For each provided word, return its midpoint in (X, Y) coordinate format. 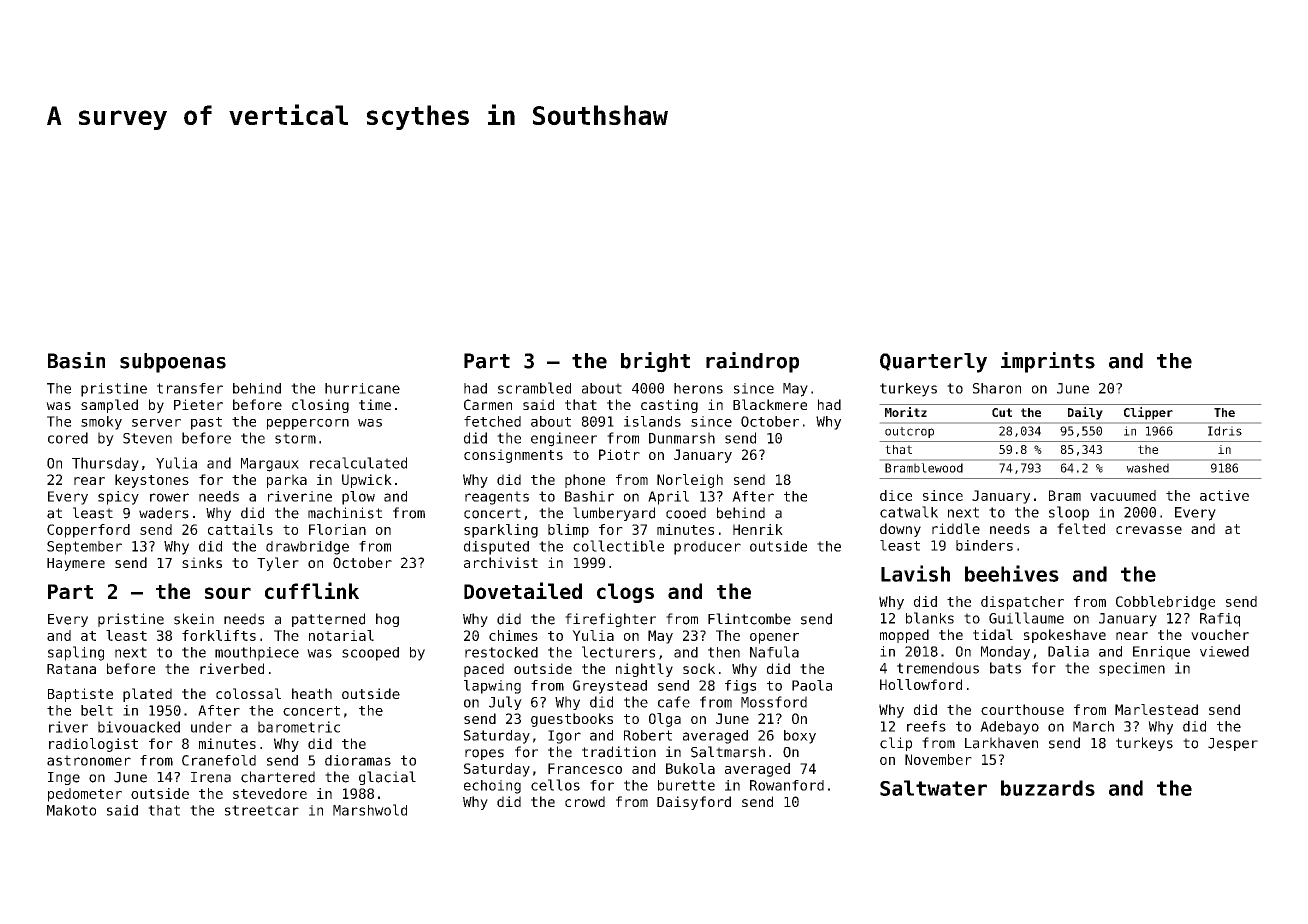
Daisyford (694, 803)
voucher (1220, 634)
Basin (76, 360)
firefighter (610, 620)
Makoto (71, 810)
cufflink (312, 590)
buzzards (1048, 788)
